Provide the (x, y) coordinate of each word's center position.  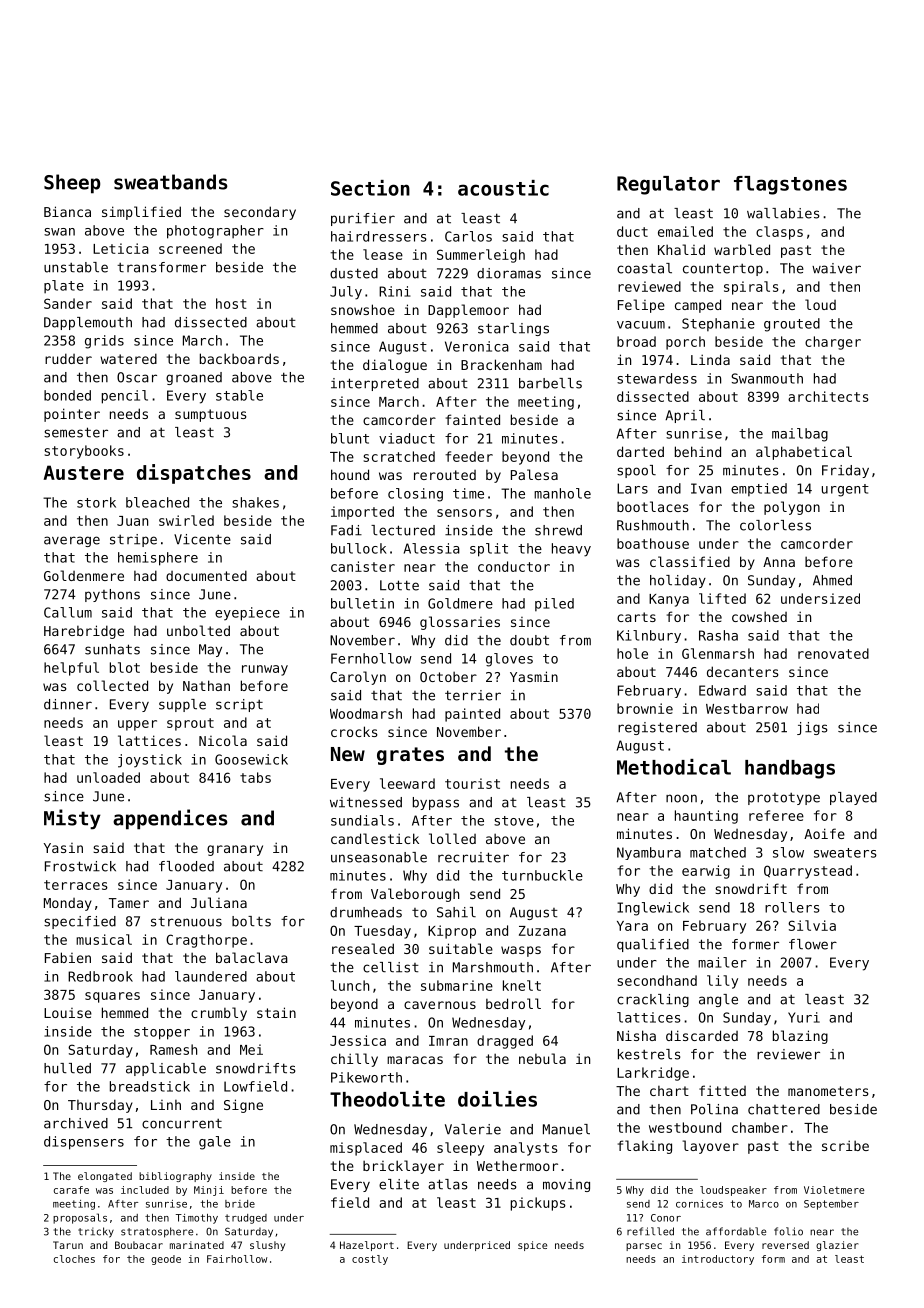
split (489, 550)
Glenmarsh (718, 653)
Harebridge (84, 632)
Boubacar (139, 1245)
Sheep (72, 184)
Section (370, 188)
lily (722, 982)
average (72, 541)
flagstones (790, 185)
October (448, 677)
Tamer (129, 903)
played (853, 798)
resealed (363, 948)
